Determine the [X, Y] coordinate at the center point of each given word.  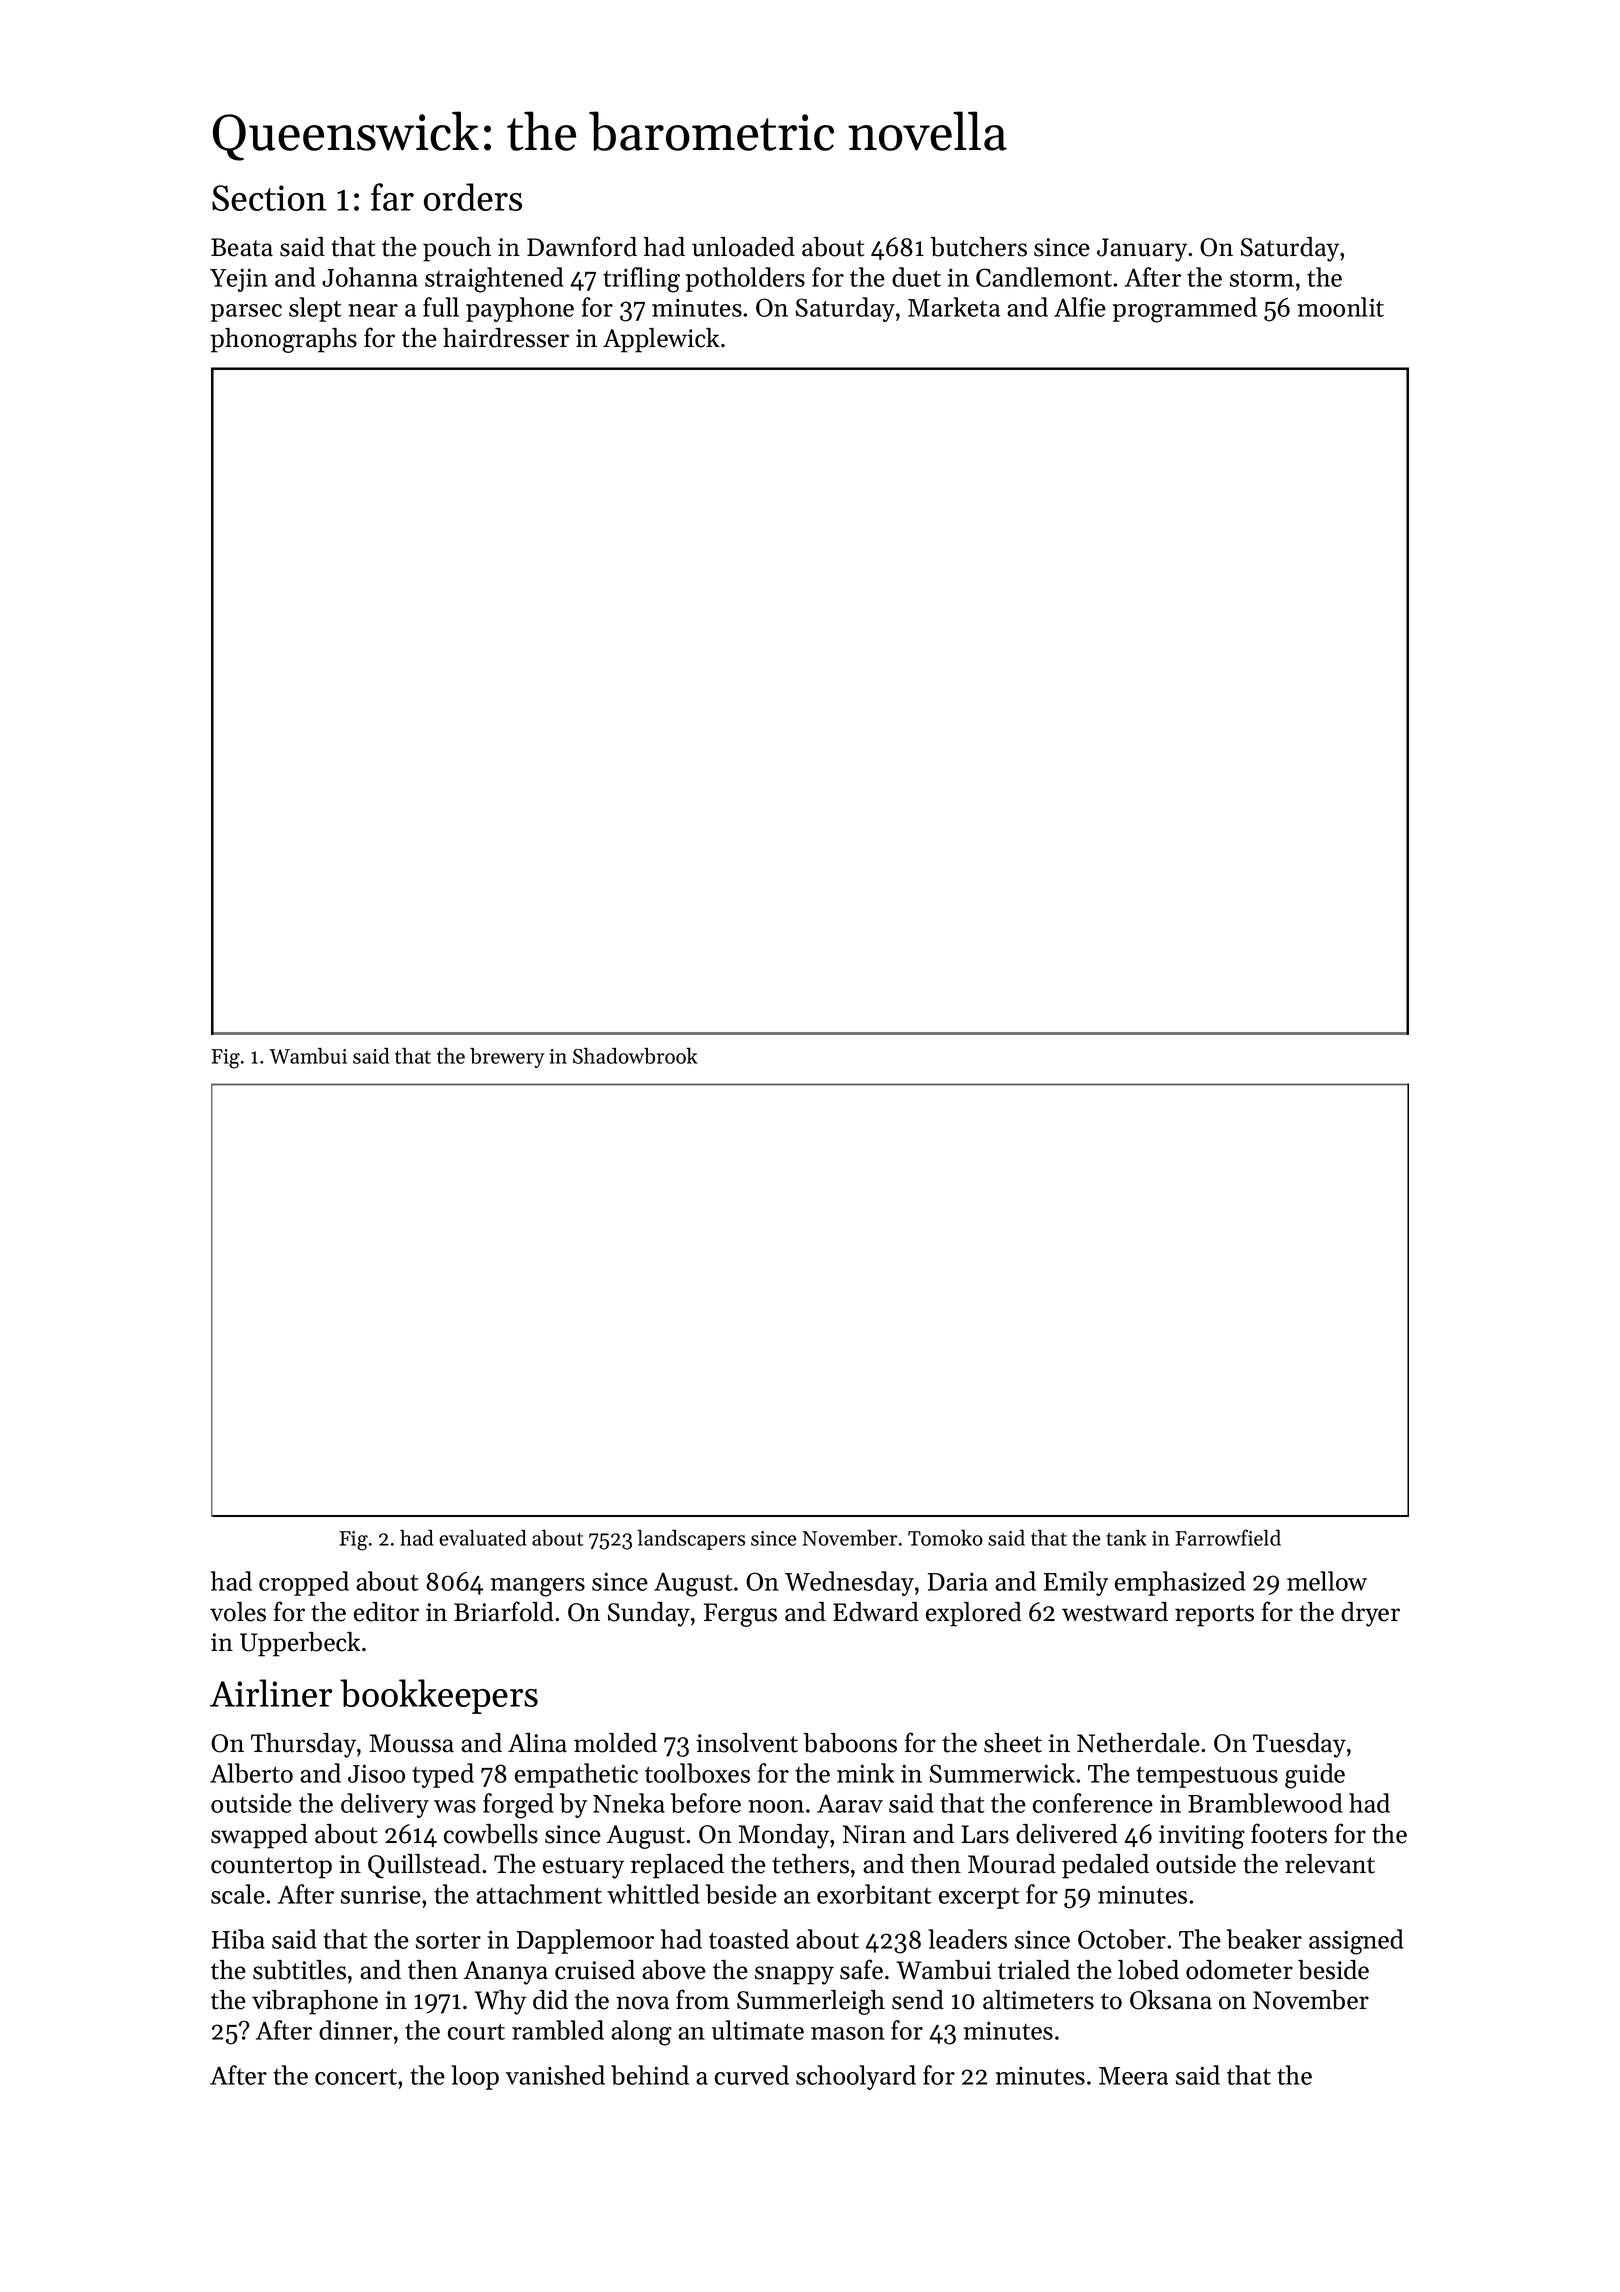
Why [500, 2002]
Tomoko [945, 1538]
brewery [507, 1058]
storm [1262, 278]
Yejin [239, 280]
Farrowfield [1228, 1537]
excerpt [979, 1898]
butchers [978, 247]
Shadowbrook [635, 1056]
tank [1126, 1538]
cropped [304, 1583]
